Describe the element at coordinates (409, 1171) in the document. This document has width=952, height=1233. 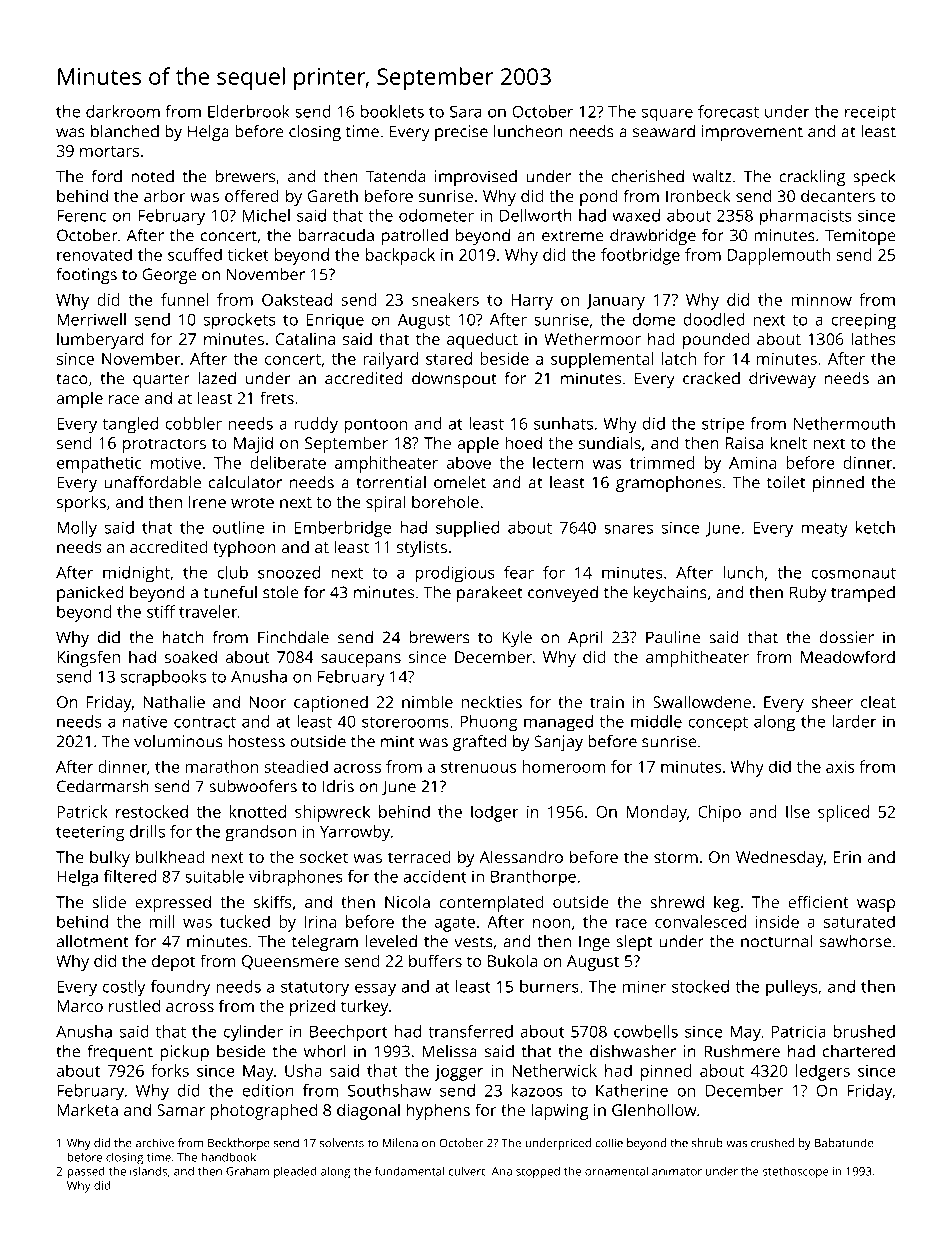
I see `fundamental` at that location.
